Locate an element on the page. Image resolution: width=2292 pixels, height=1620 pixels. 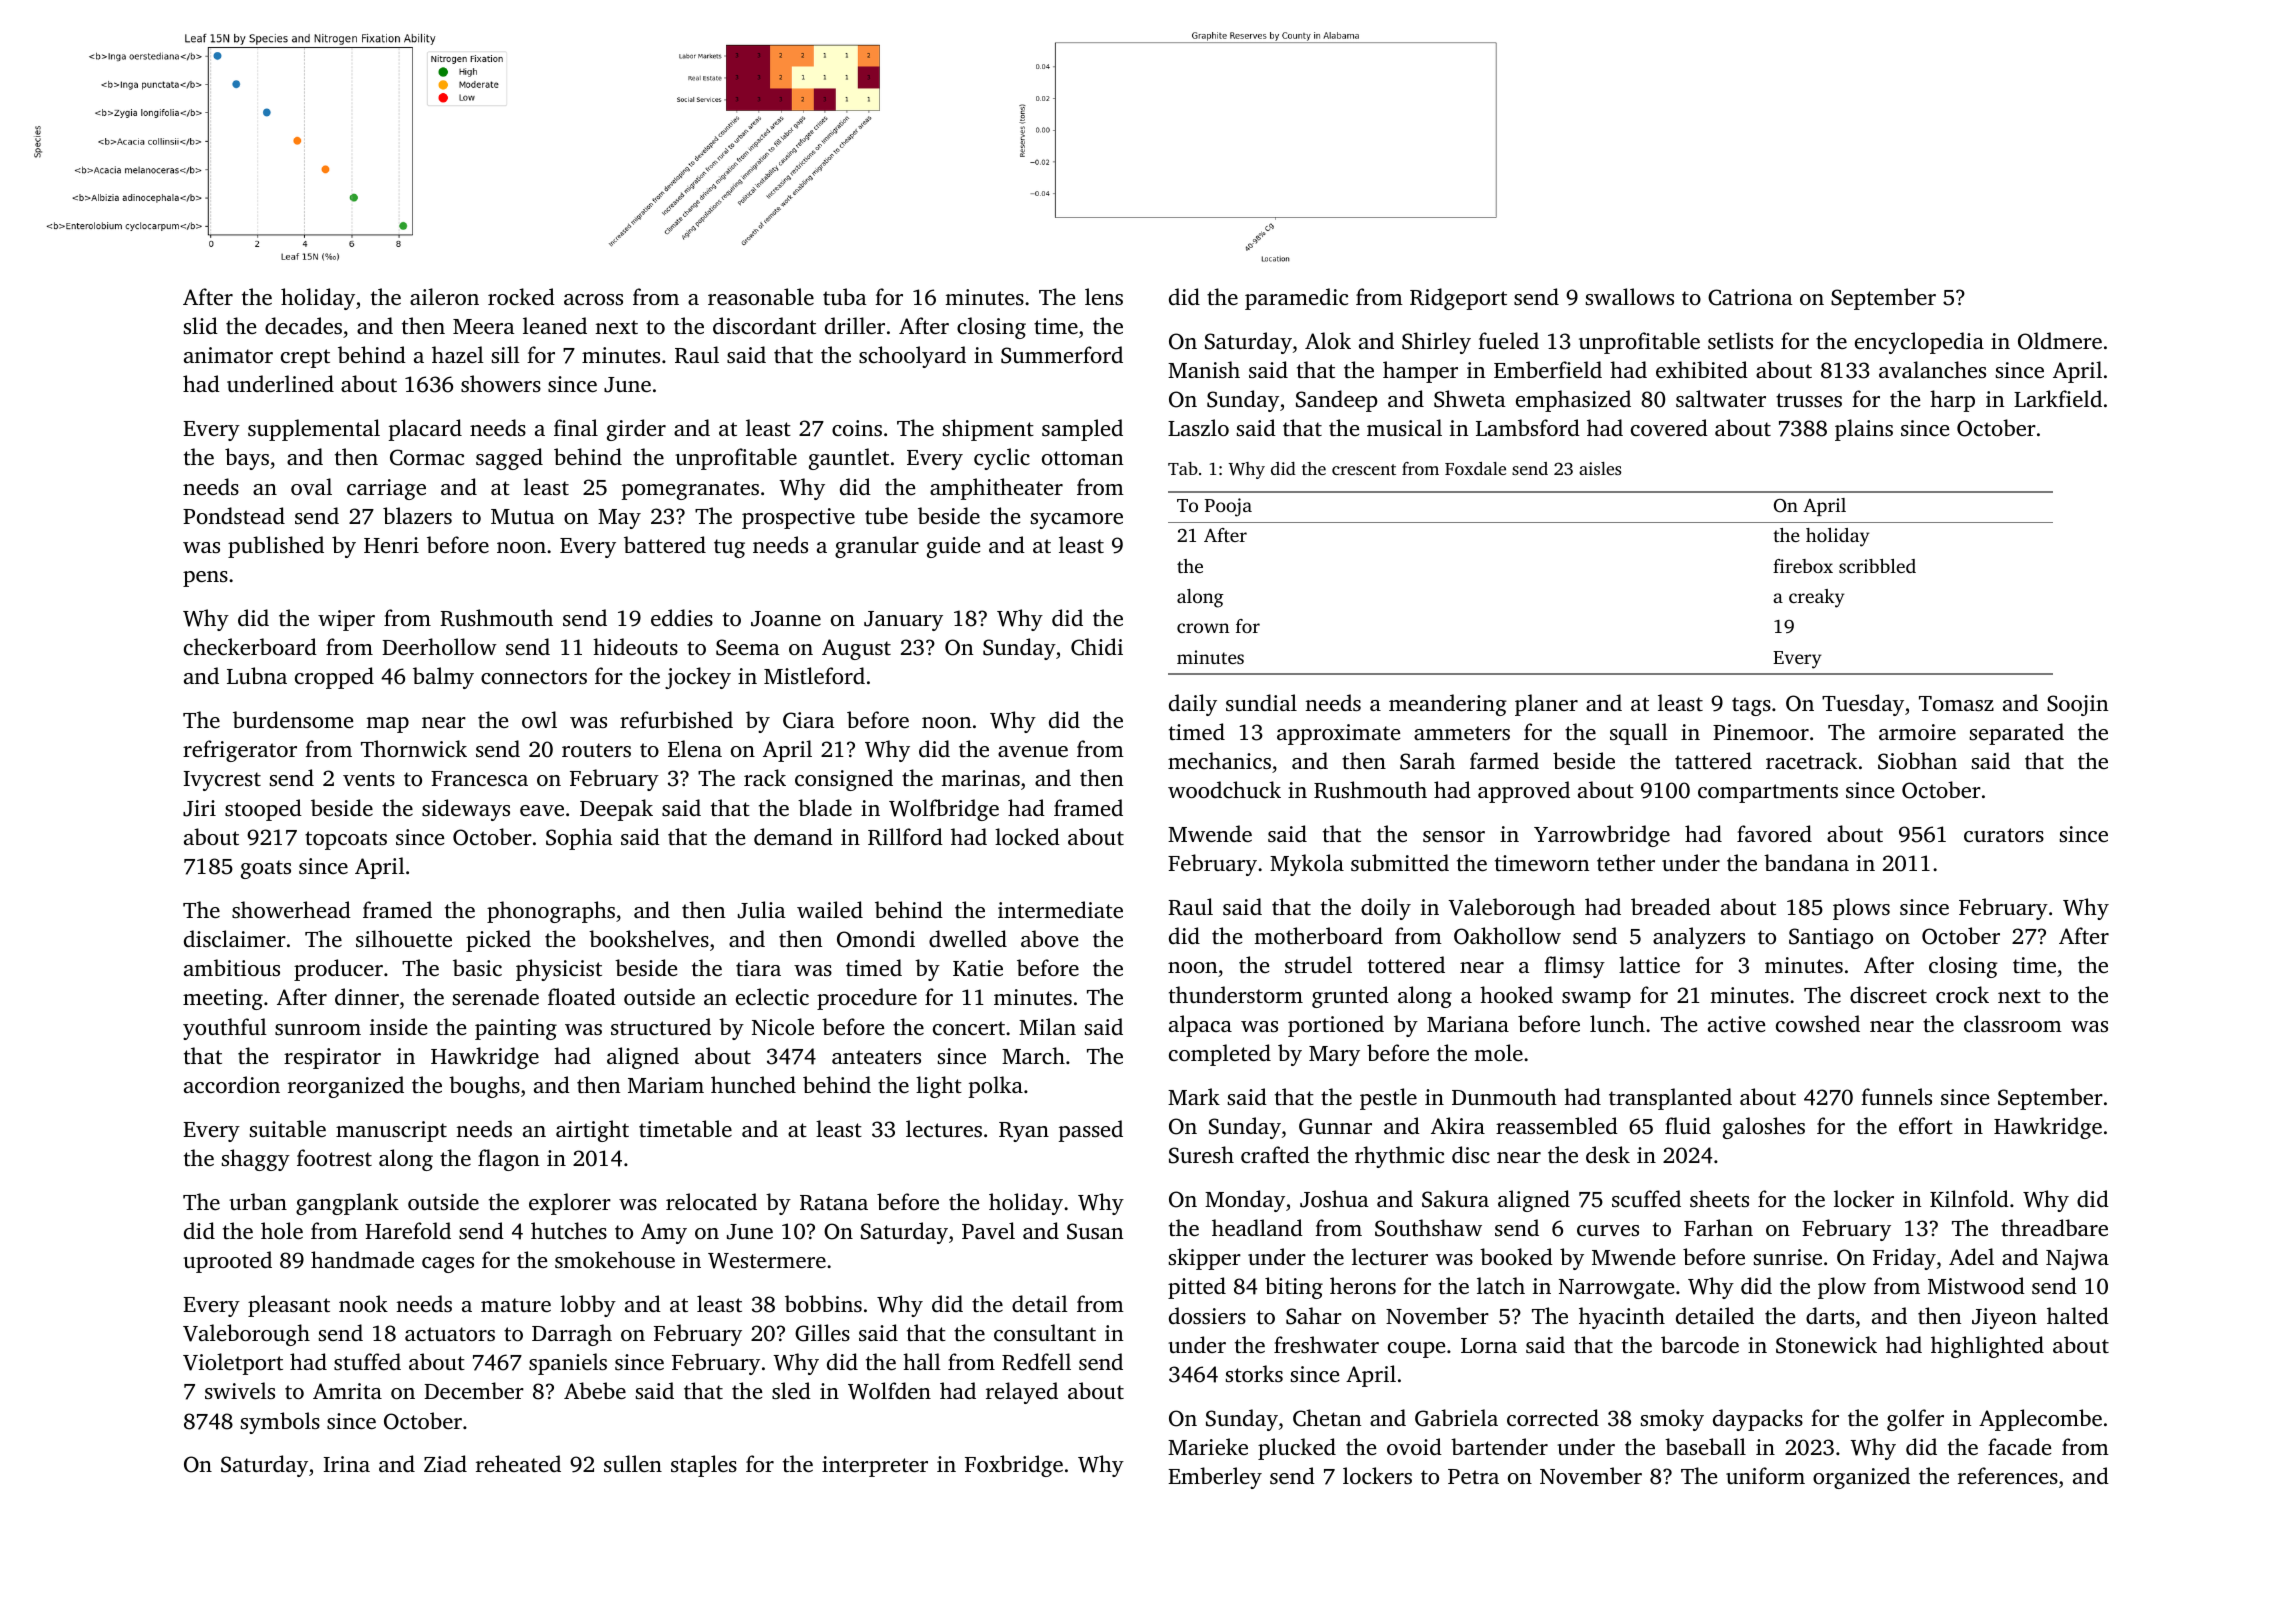
aisles is located at coordinates (1600, 468).
